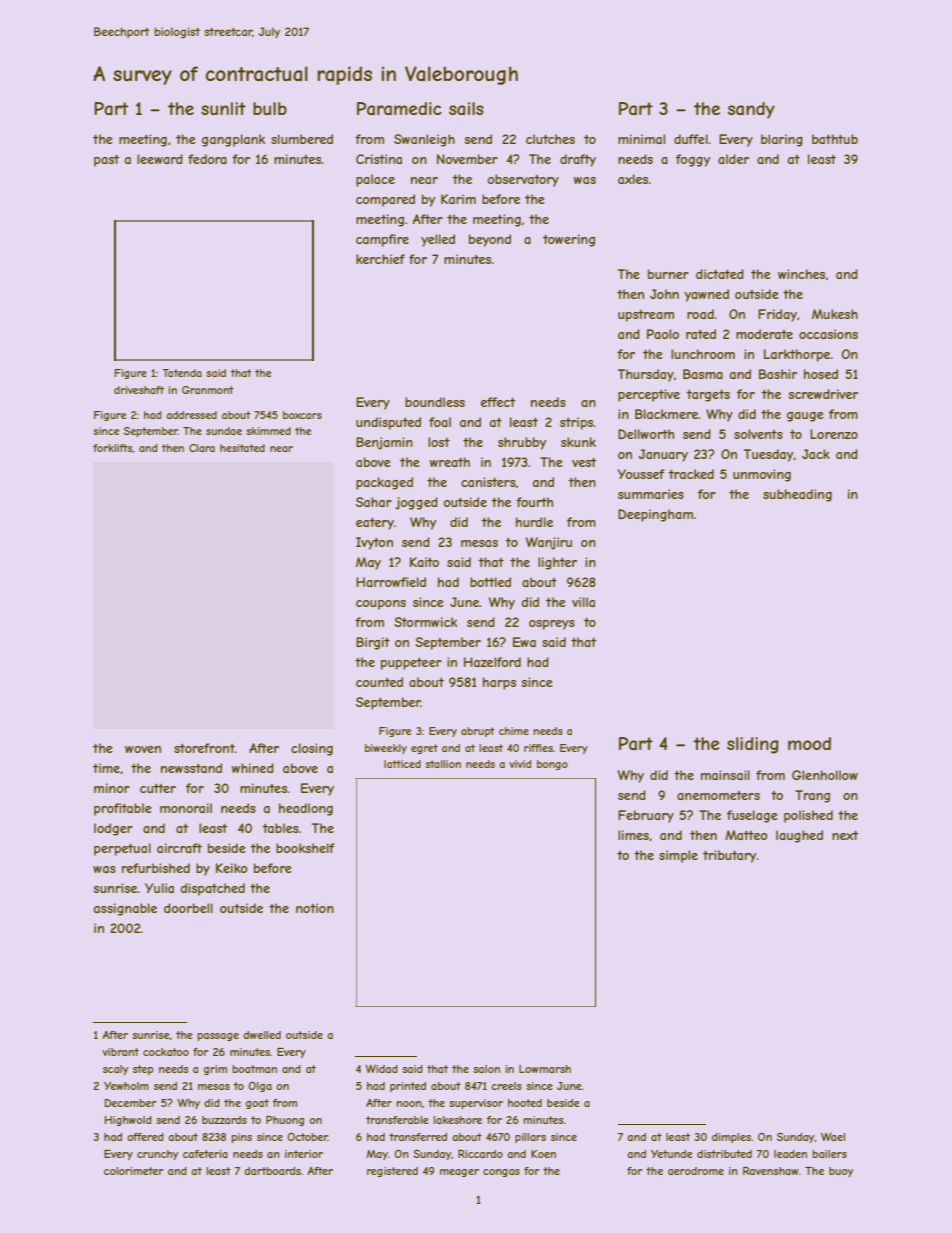 The image size is (952, 1233). Describe the element at coordinates (223, 108) in the screenshot. I see `sunlit` at that location.
